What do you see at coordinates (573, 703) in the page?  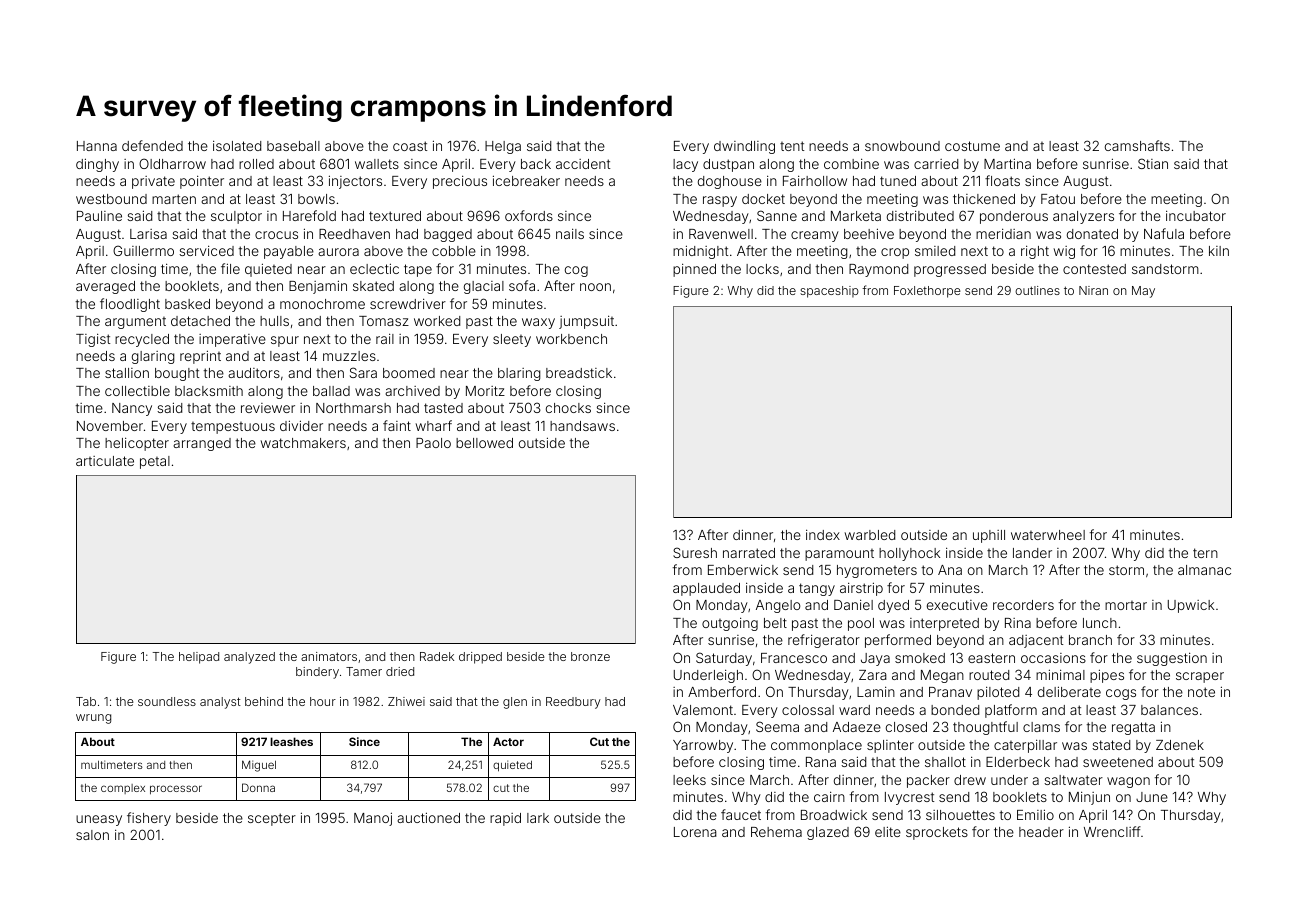 I see `Reedbury` at bounding box center [573, 703].
